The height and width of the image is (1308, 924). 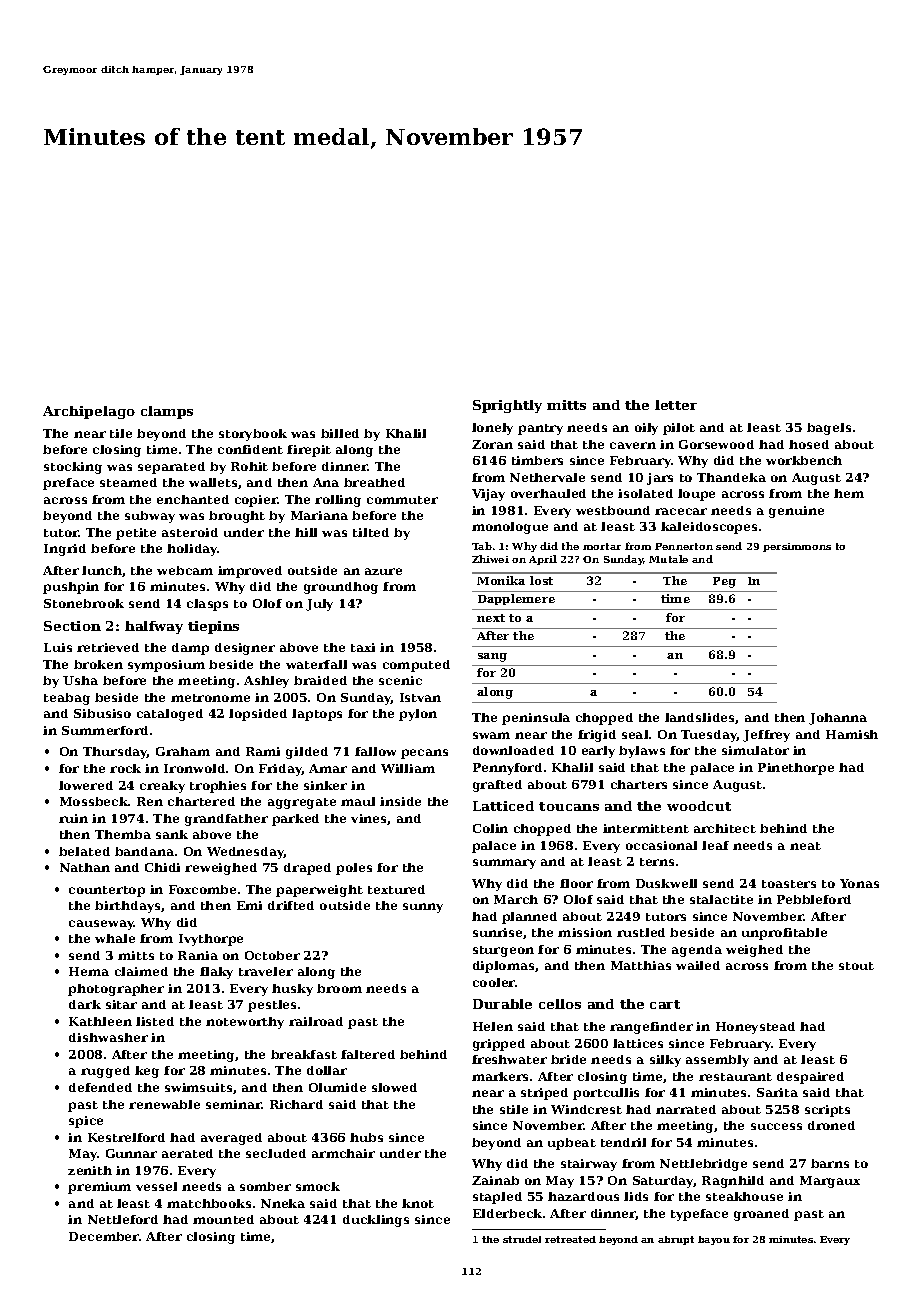 What do you see at coordinates (156, 1186) in the image?
I see `vessel` at bounding box center [156, 1186].
